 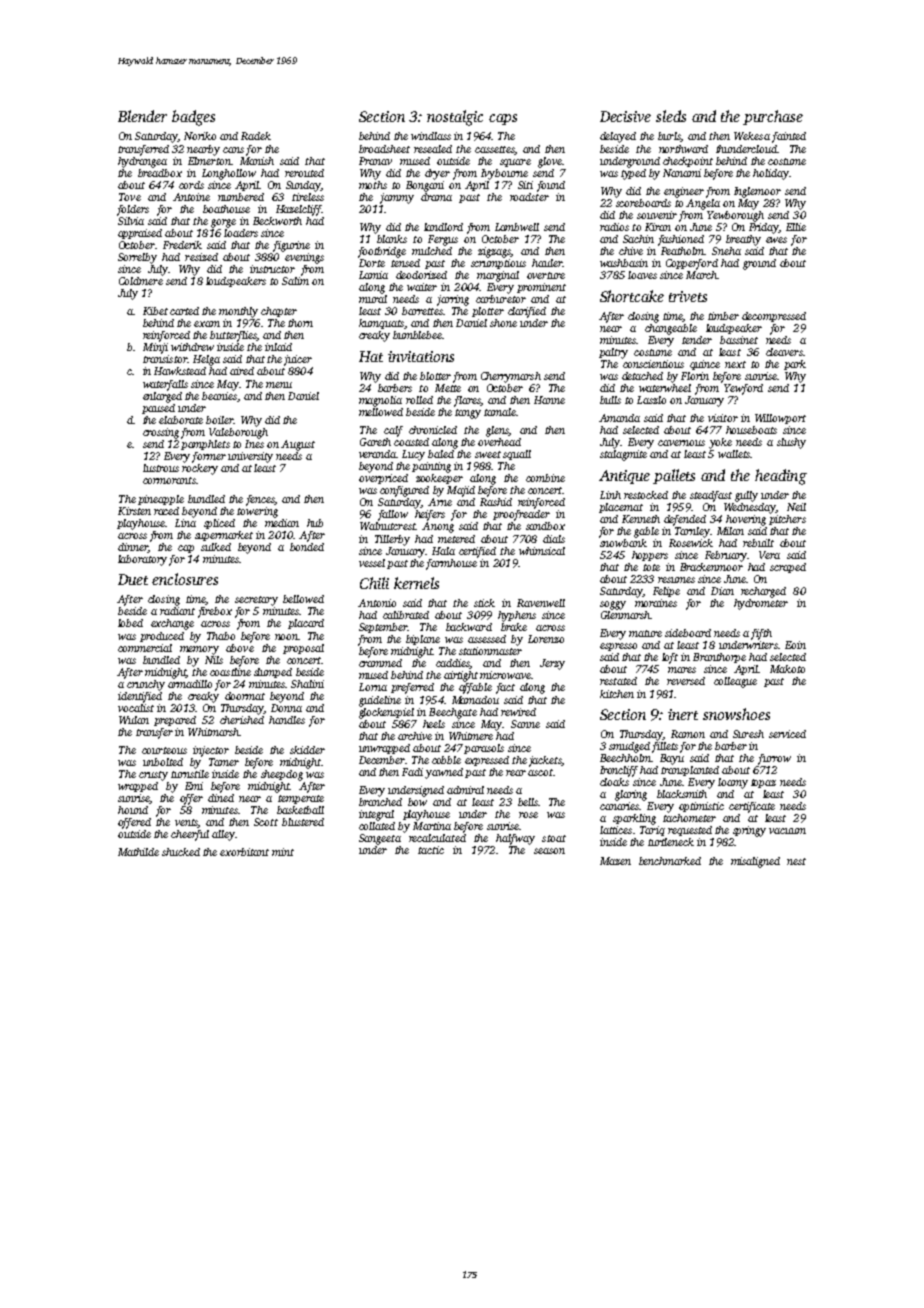 I want to click on folders, so click(x=133, y=210).
